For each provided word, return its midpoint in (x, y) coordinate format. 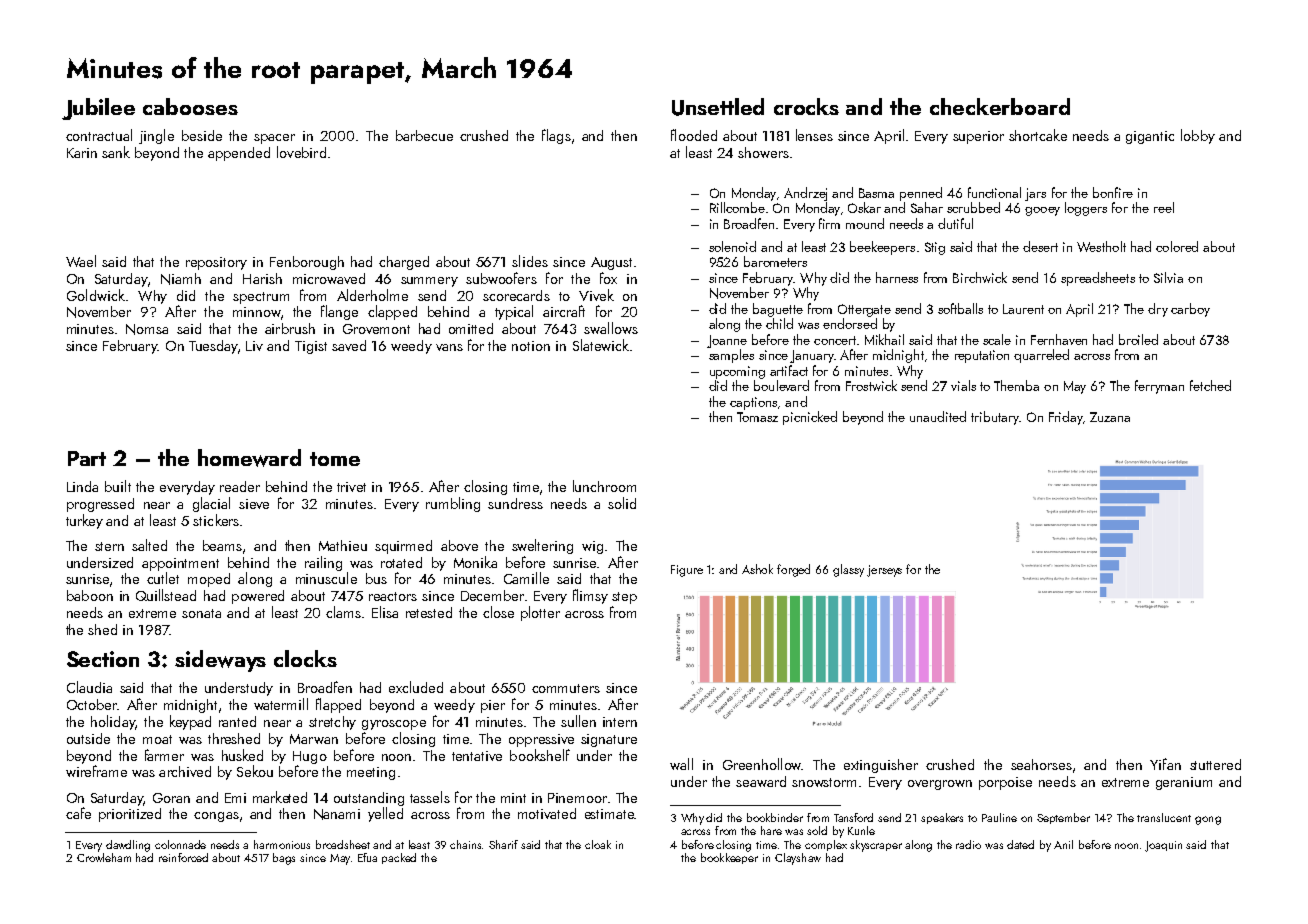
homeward (249, 458)
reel (1164, 207)
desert (1040, 246)
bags (284, 859)
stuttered (1215, 764)
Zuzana (1110, 417)
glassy (848, 570)
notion (531, 346)
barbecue (424, 135)
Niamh (181, 279)
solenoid (732, 246)
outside (88, 738)
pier (493, 706)
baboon (90, 595)
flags (556, 136)
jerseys (884, 571)
